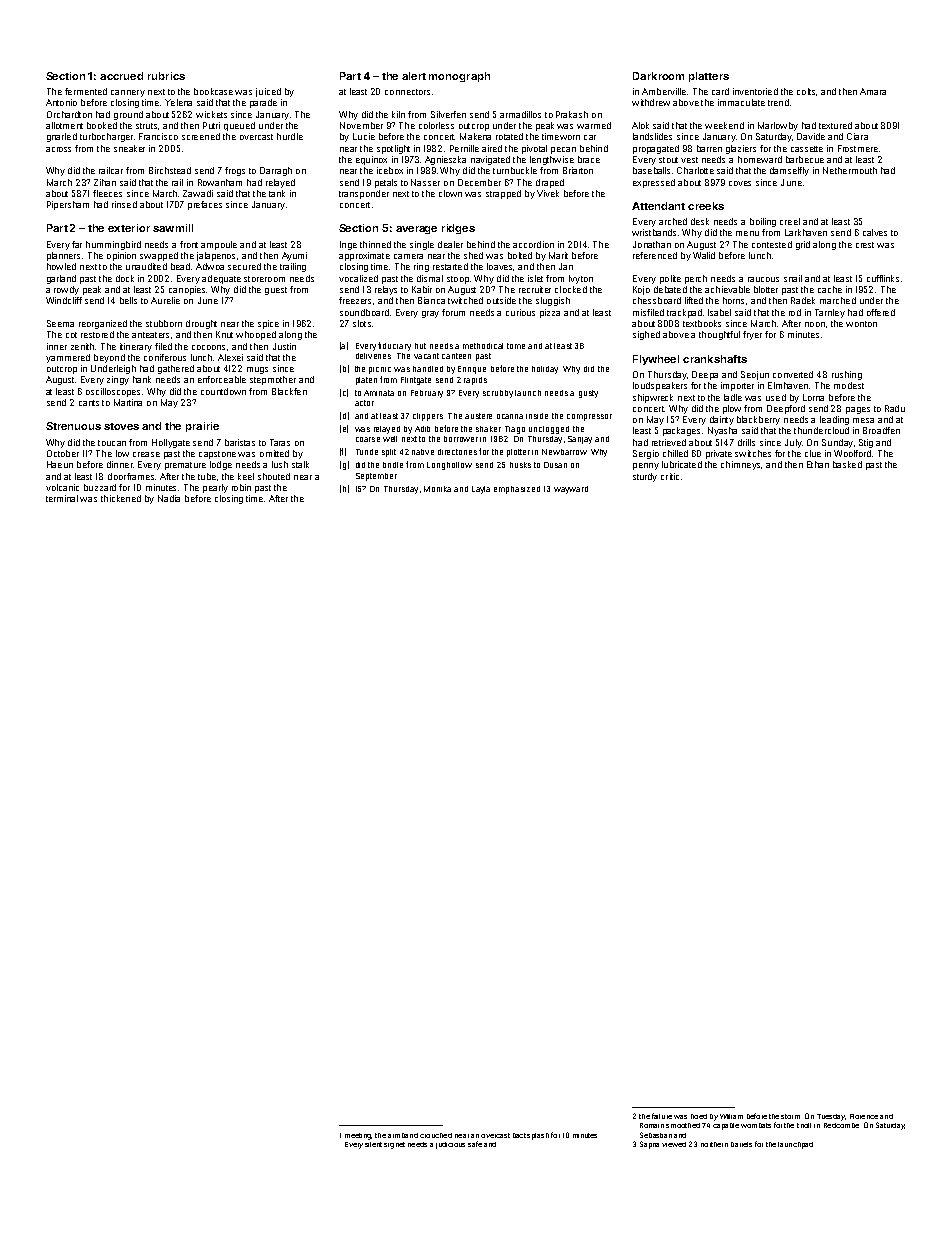 This page has height=1233, width=952. I want to click on storm, so click(790, 1116).
